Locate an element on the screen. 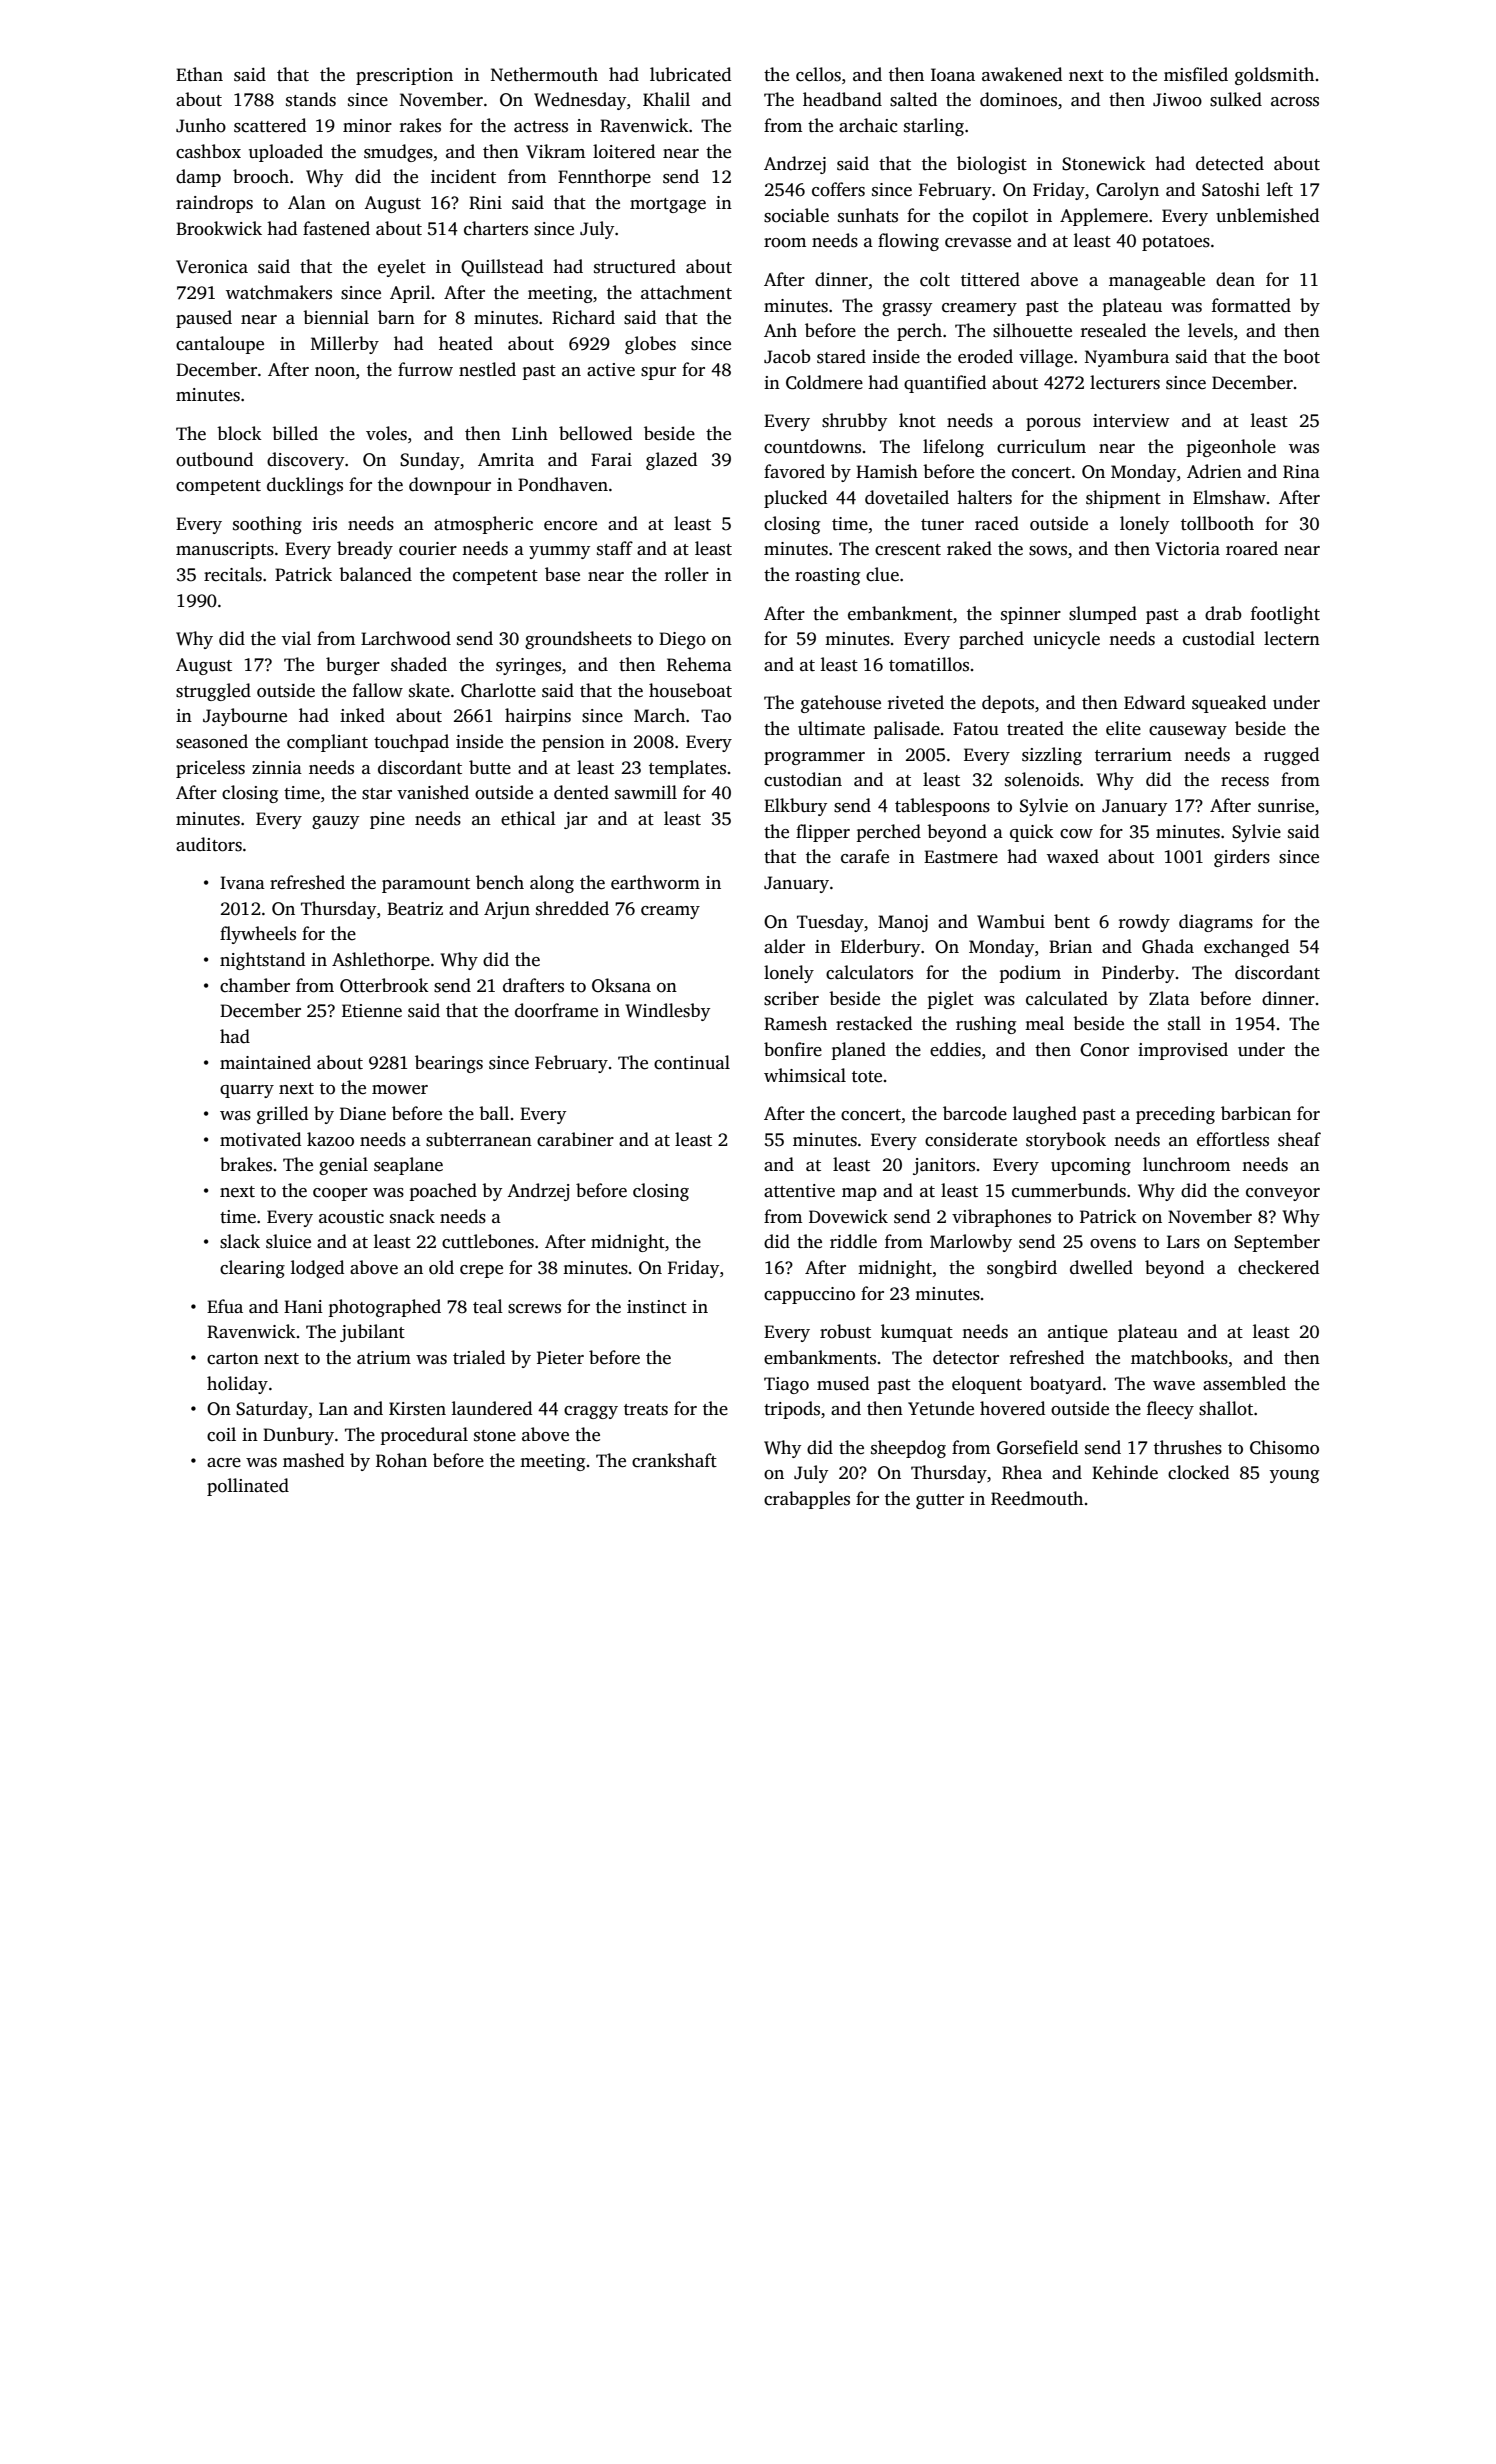 This screenshot has height=2464, width=1496. outbound is located at coordinates (214, 459).
